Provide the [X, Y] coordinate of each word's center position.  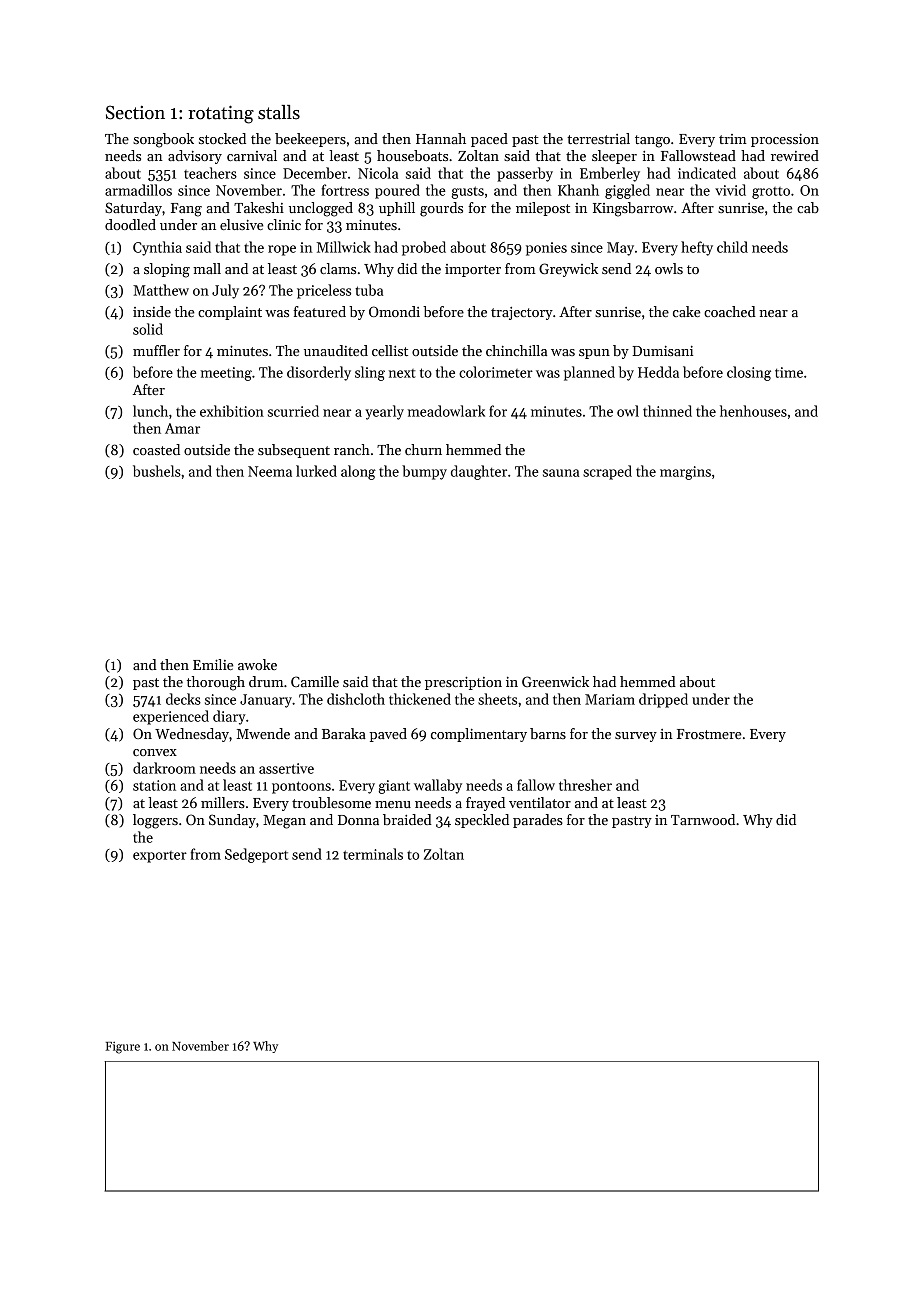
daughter [479, 472]
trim [733, 139]
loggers [155, 821]
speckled [482, 821]
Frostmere [709, 734]
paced [489, 140]
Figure [122, 1048]
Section [135, 112]
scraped [607, 472]
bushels [157, 471]
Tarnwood [703, 819]
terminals [373, 854]
